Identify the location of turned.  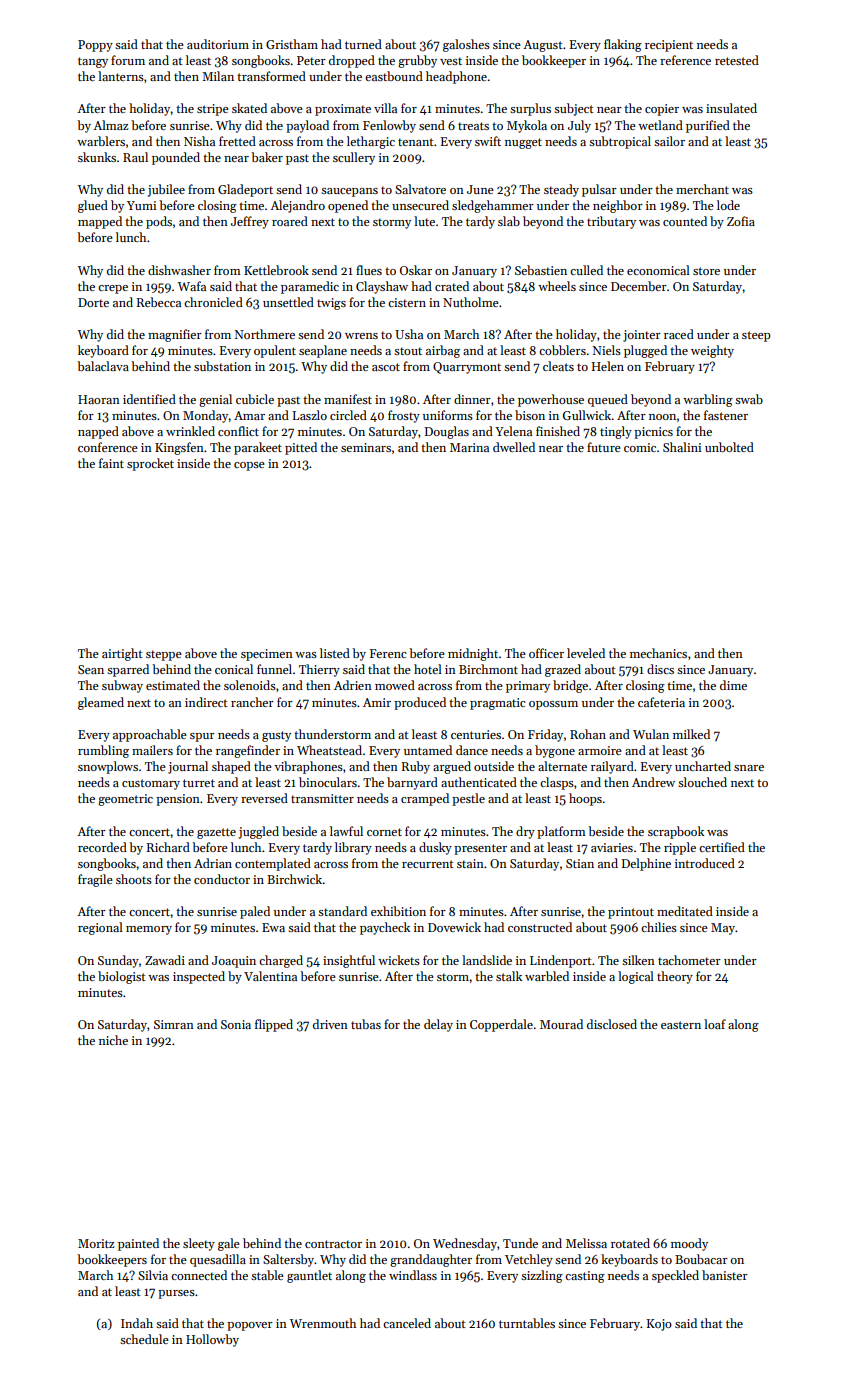
(363, 44).
